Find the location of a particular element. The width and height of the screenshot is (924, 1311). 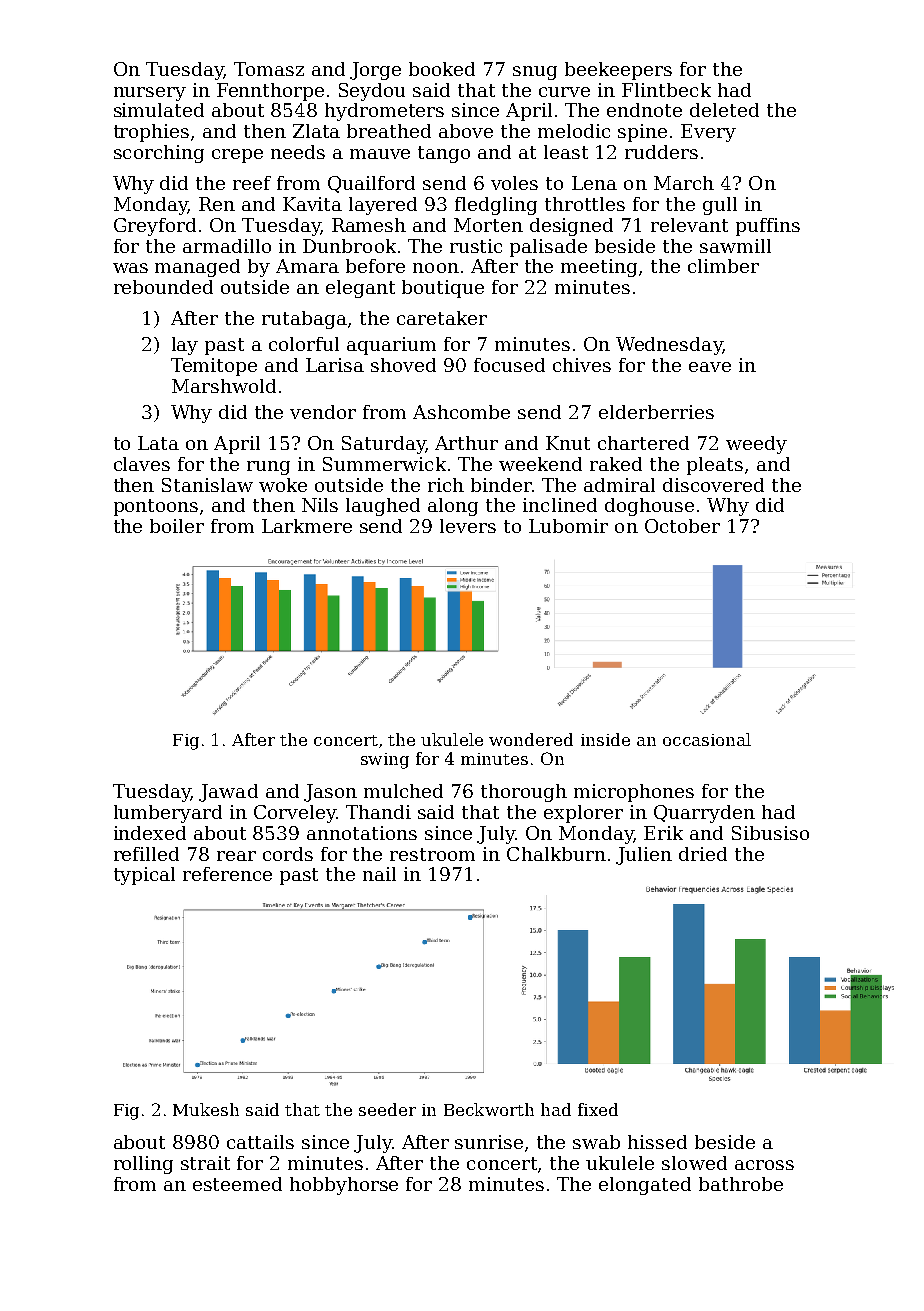

nail is located at coordinates (379, 874).
